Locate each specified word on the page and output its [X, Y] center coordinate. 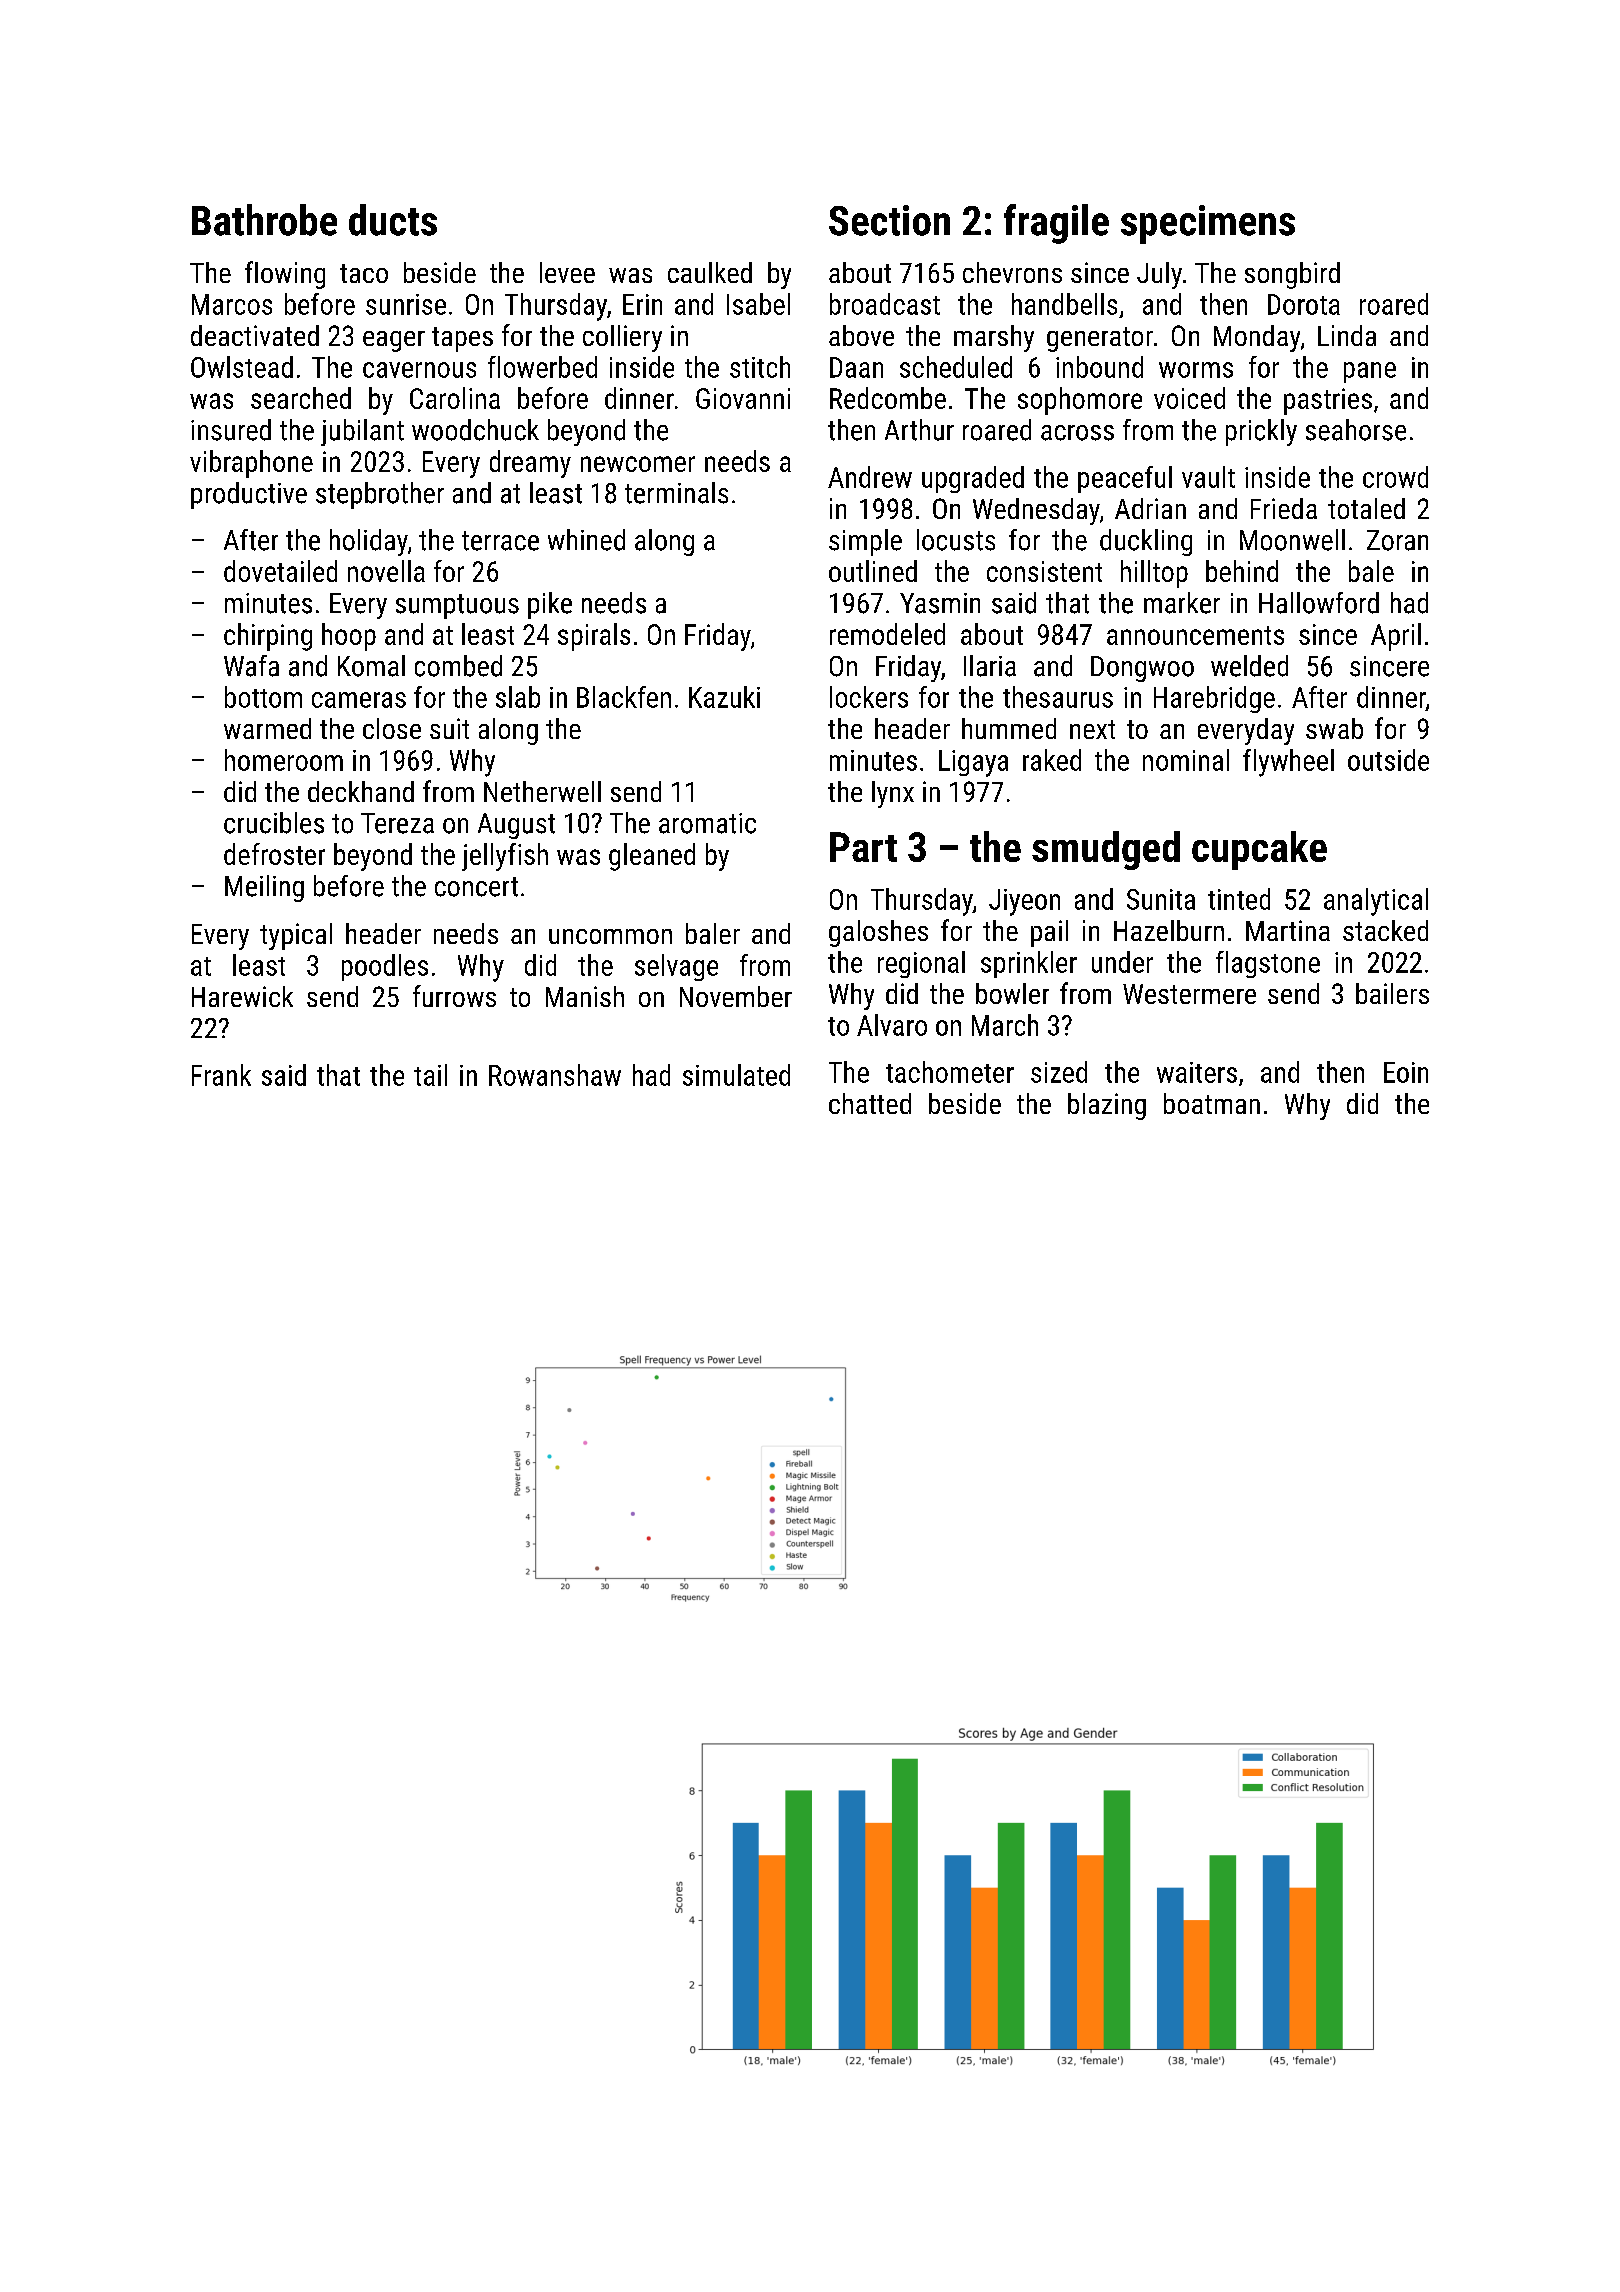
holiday [369, 542]
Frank [221, 1075]
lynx [893, 794]
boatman [1212, 1103]
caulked [710, 272]
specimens [1208, 224]
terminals [676, 493]
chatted [870, 1103]
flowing [285, 275]
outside [1388, 760]
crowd [1395, 477]
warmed [267, 728]
